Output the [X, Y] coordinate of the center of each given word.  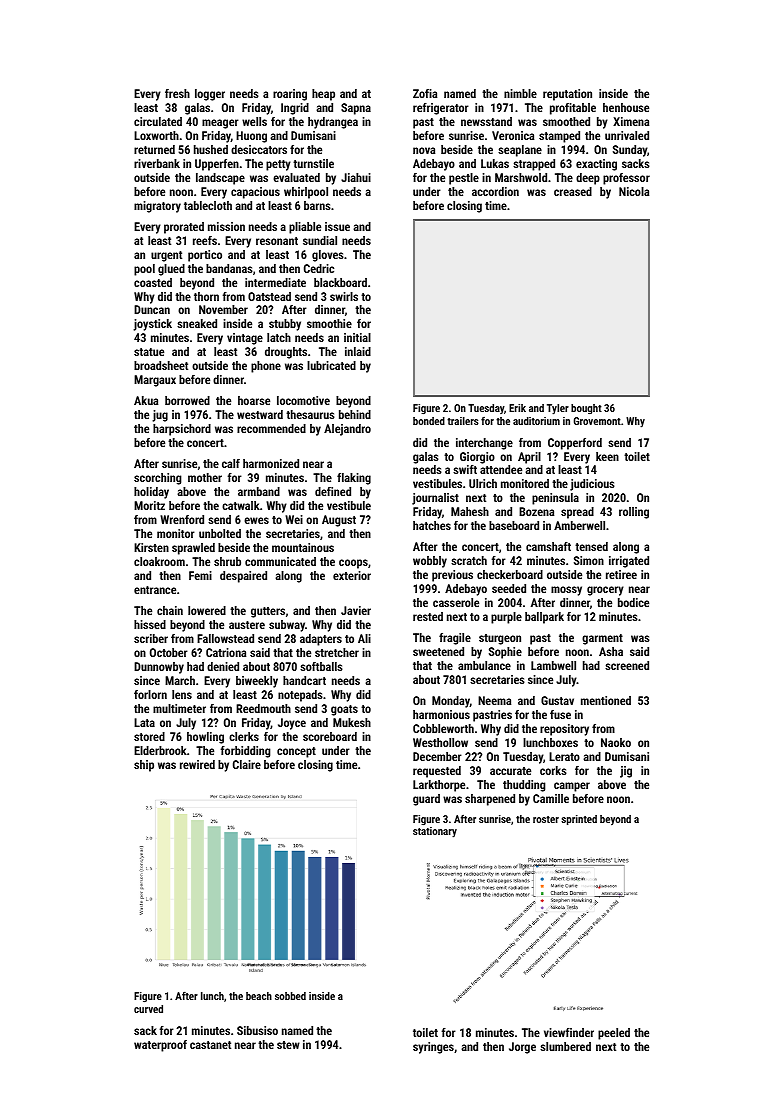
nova [424, 150]
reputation [567, 95]
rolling [634, 513]
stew [288, 1045]
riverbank [157, 163]
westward [260, 414]
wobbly [430, 562]
